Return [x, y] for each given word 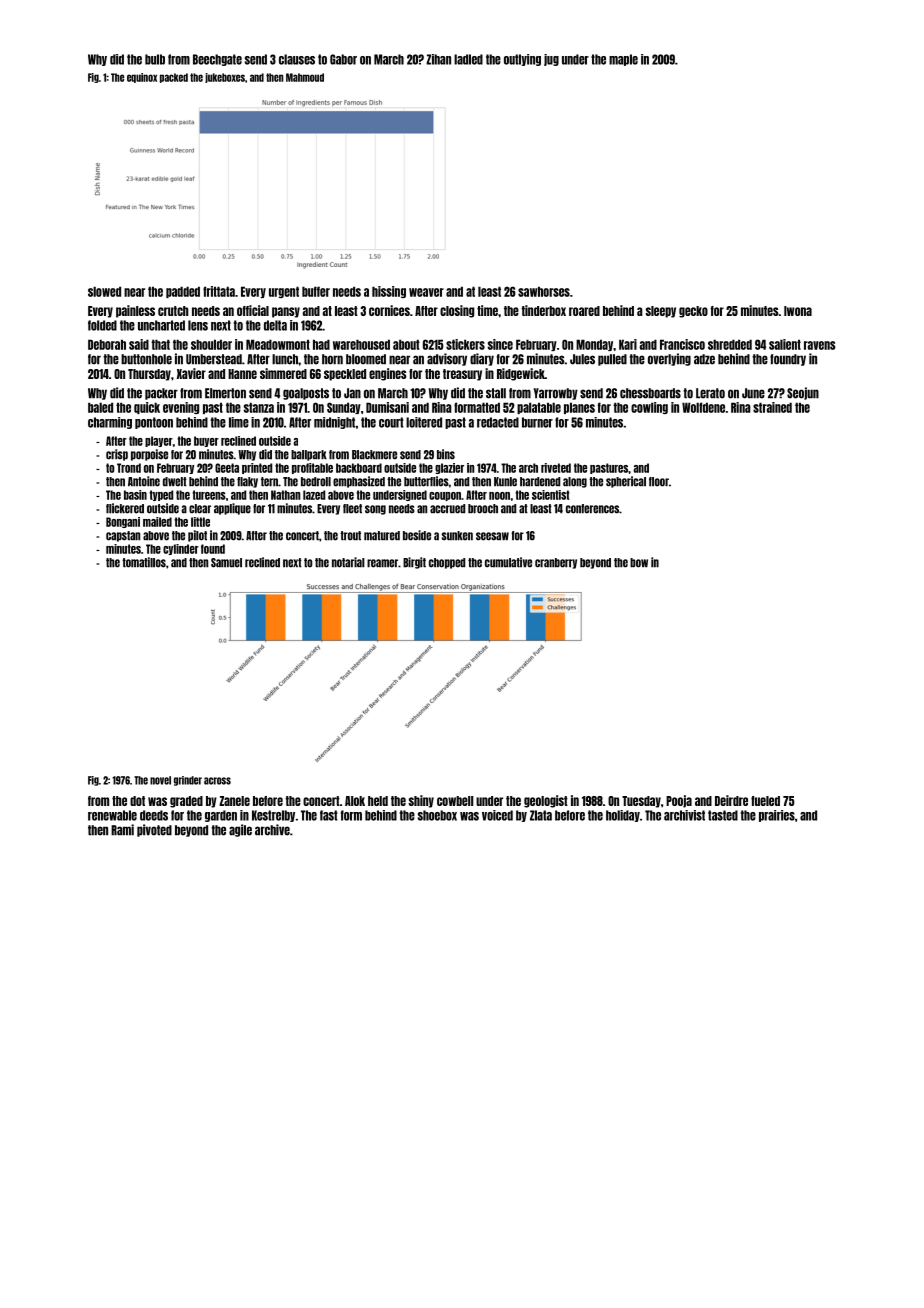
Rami [122, 830]
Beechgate [217, 60]
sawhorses [544, 291]
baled [100, 407]
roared [584, 311]
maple [623, 60]
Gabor [343, 59]
